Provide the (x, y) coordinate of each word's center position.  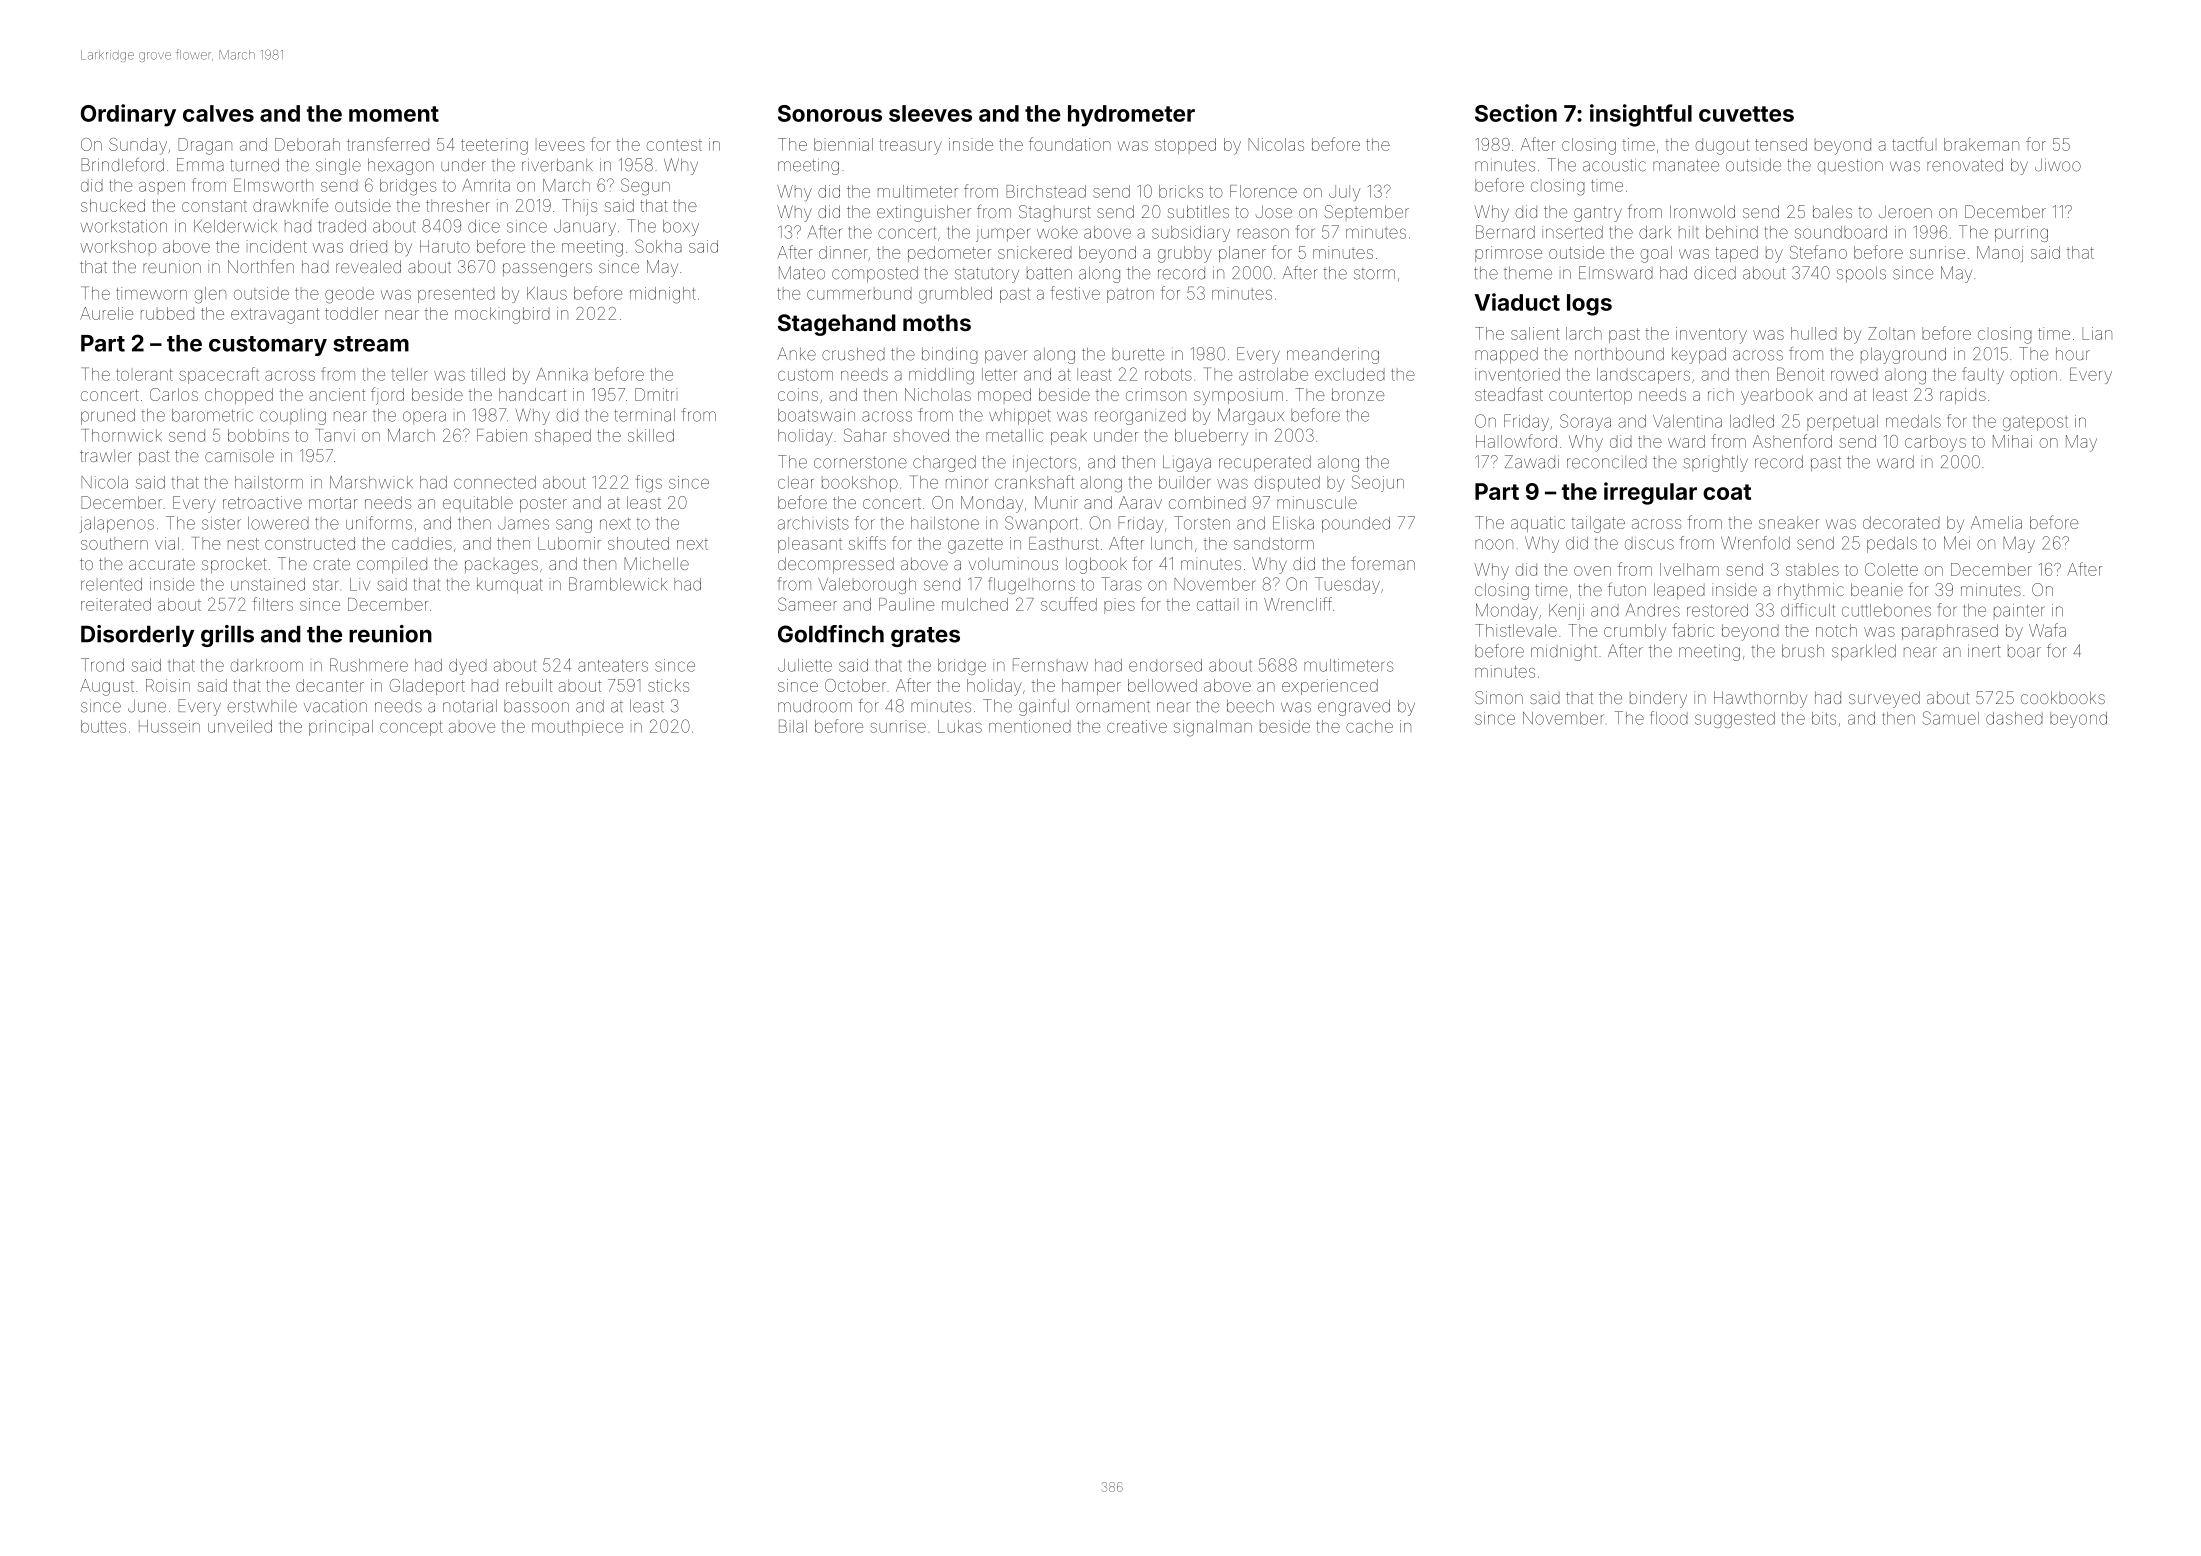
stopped (1185, 146)
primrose (1508, 254)
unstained (268, 584)
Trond (102, 665)
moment (394, 114)
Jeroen (1905, 211)
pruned (108, 417)
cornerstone (860, 462)
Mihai (2012, 441)
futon (1627, 589)
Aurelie (106, 313)
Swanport (1041, 524)
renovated (1965, 165)
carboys (1935, 443)
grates (925, 637)
